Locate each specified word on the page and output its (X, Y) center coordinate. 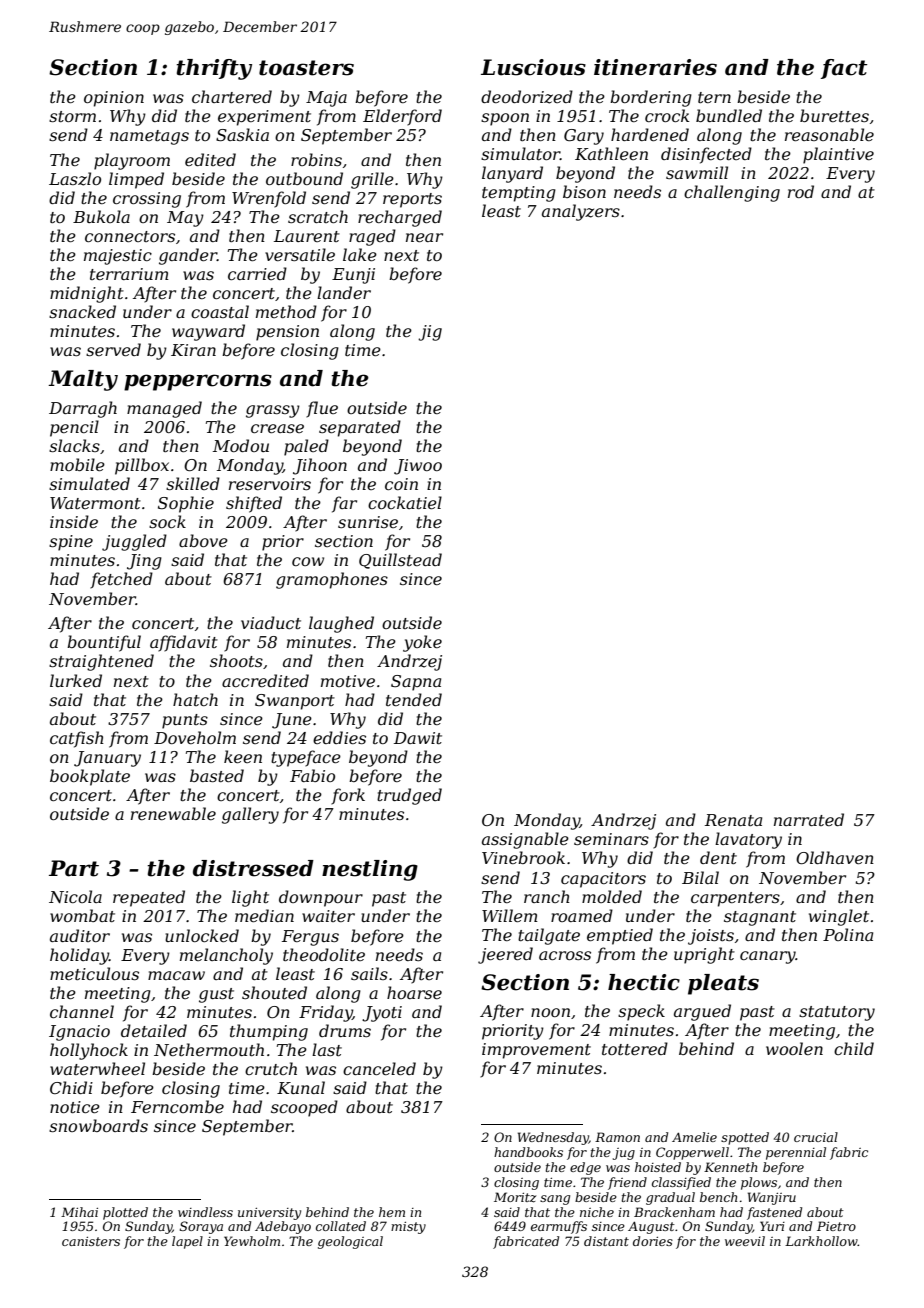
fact (844, 69)
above (203, 540)
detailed (154, 1030)
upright (704, 955)
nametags (149, 137)
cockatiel (405, 502)
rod (801, 191)
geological (350, 1242)
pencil (74, 428)
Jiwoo (418, 467)
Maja (326, 99)
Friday (326, 1013)
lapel (187, 1242)
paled (306, 447)
